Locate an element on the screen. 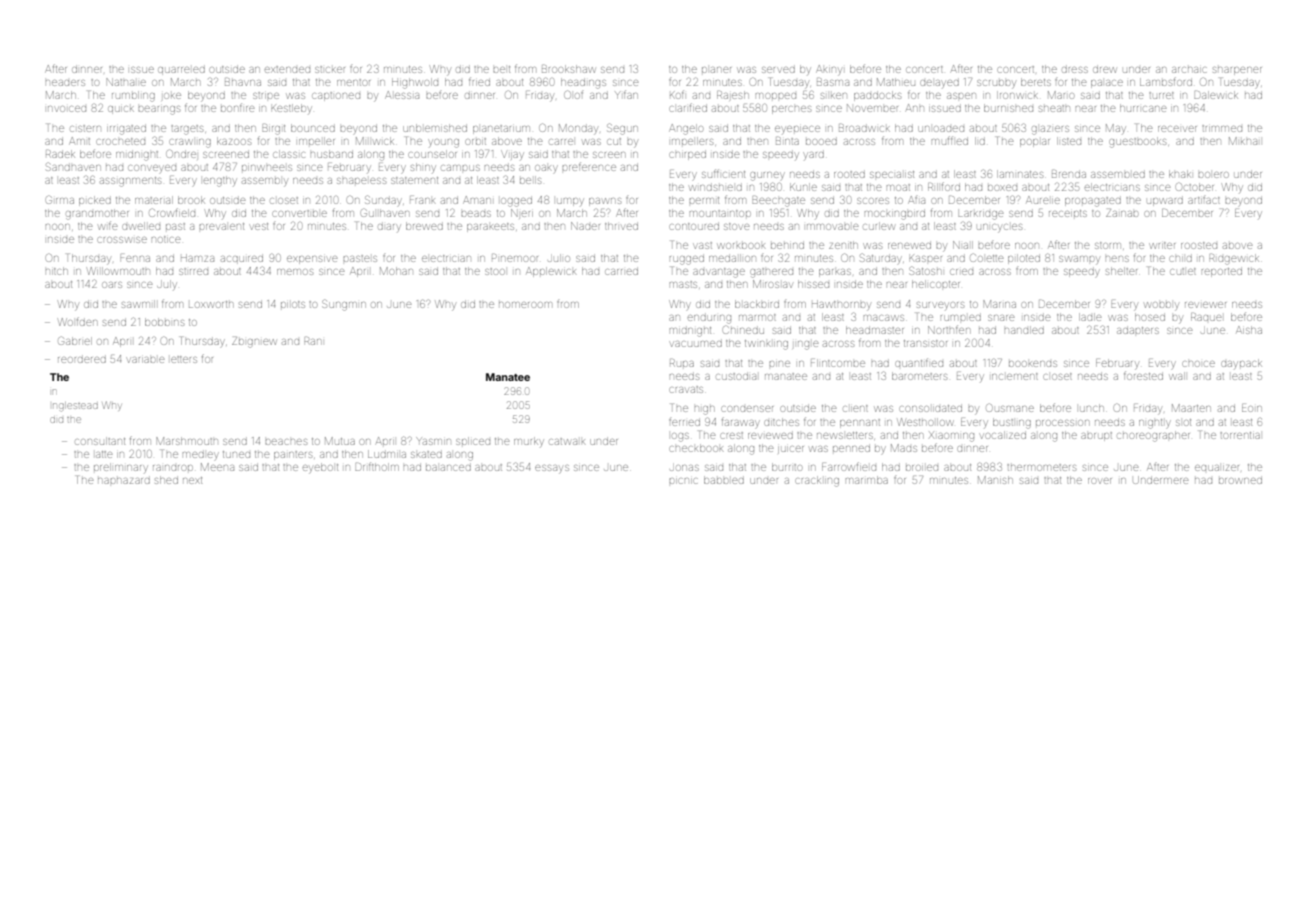 The height and width of the screenshot is (924, 1308). belt is located at coordinates (501, 69).
